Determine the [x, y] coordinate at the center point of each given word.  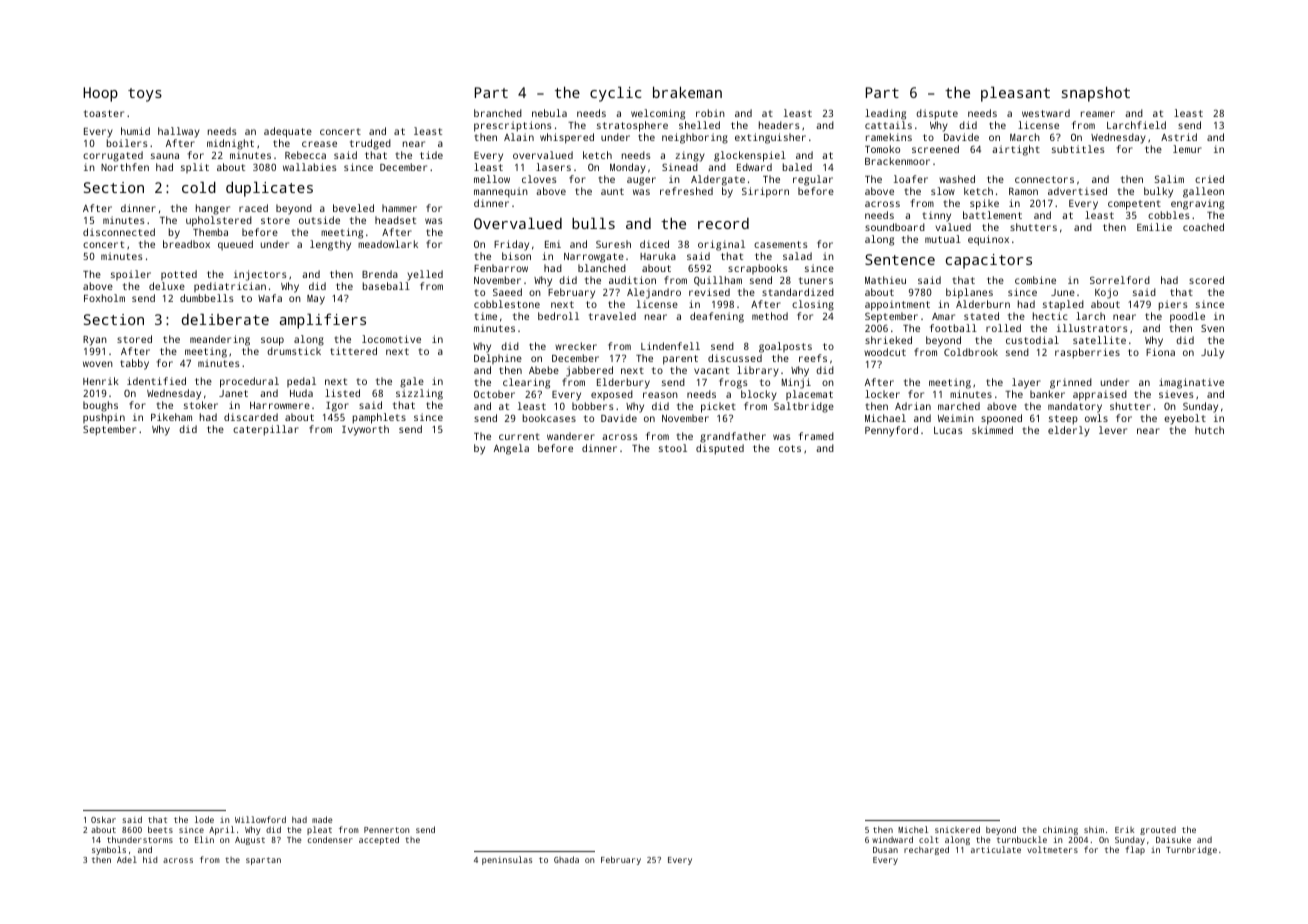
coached [1203, 227]
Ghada [566, 859]
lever [1113, 430]
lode [204, 819]
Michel [913, 829]
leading [885, 114]
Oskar [103, 819]
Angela [511, 449]
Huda [301, 393]
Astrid [1179, 137]
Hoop [100, 94]
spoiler [131, 275]
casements [781, 244]
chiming [1060, 830]
